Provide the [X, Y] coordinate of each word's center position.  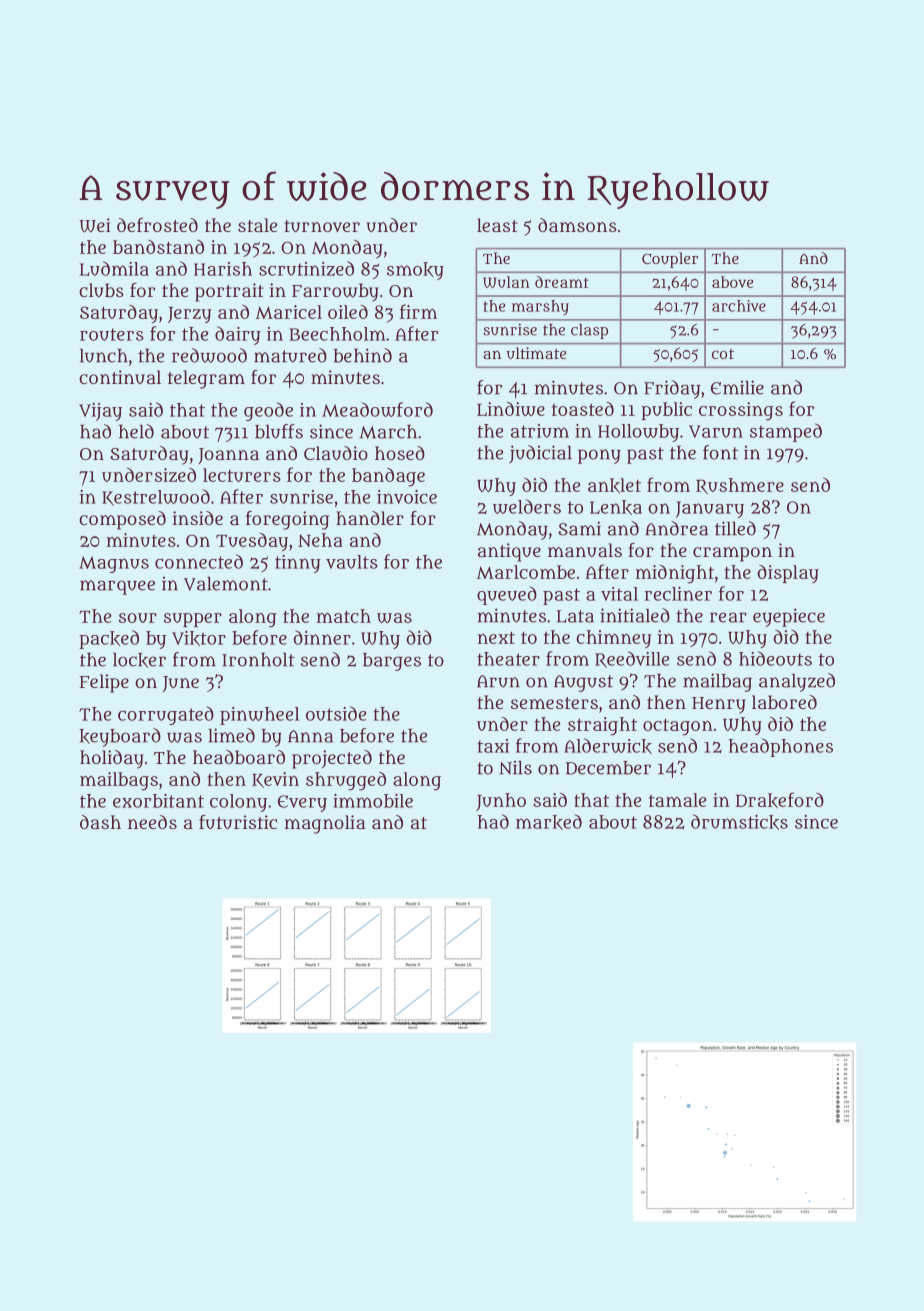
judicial [540, 454]
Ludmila [114, 268]
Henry [719, 705]
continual [120, 377]
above [732, 282]
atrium [540, 431]
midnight [675, 574]
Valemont [226, 584]
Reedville [632, 659]
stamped [786, 432]
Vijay [100, 412]
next [496, 638]
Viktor [199, 638]
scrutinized [306, 268]
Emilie [737, 387]
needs [152, 822]
